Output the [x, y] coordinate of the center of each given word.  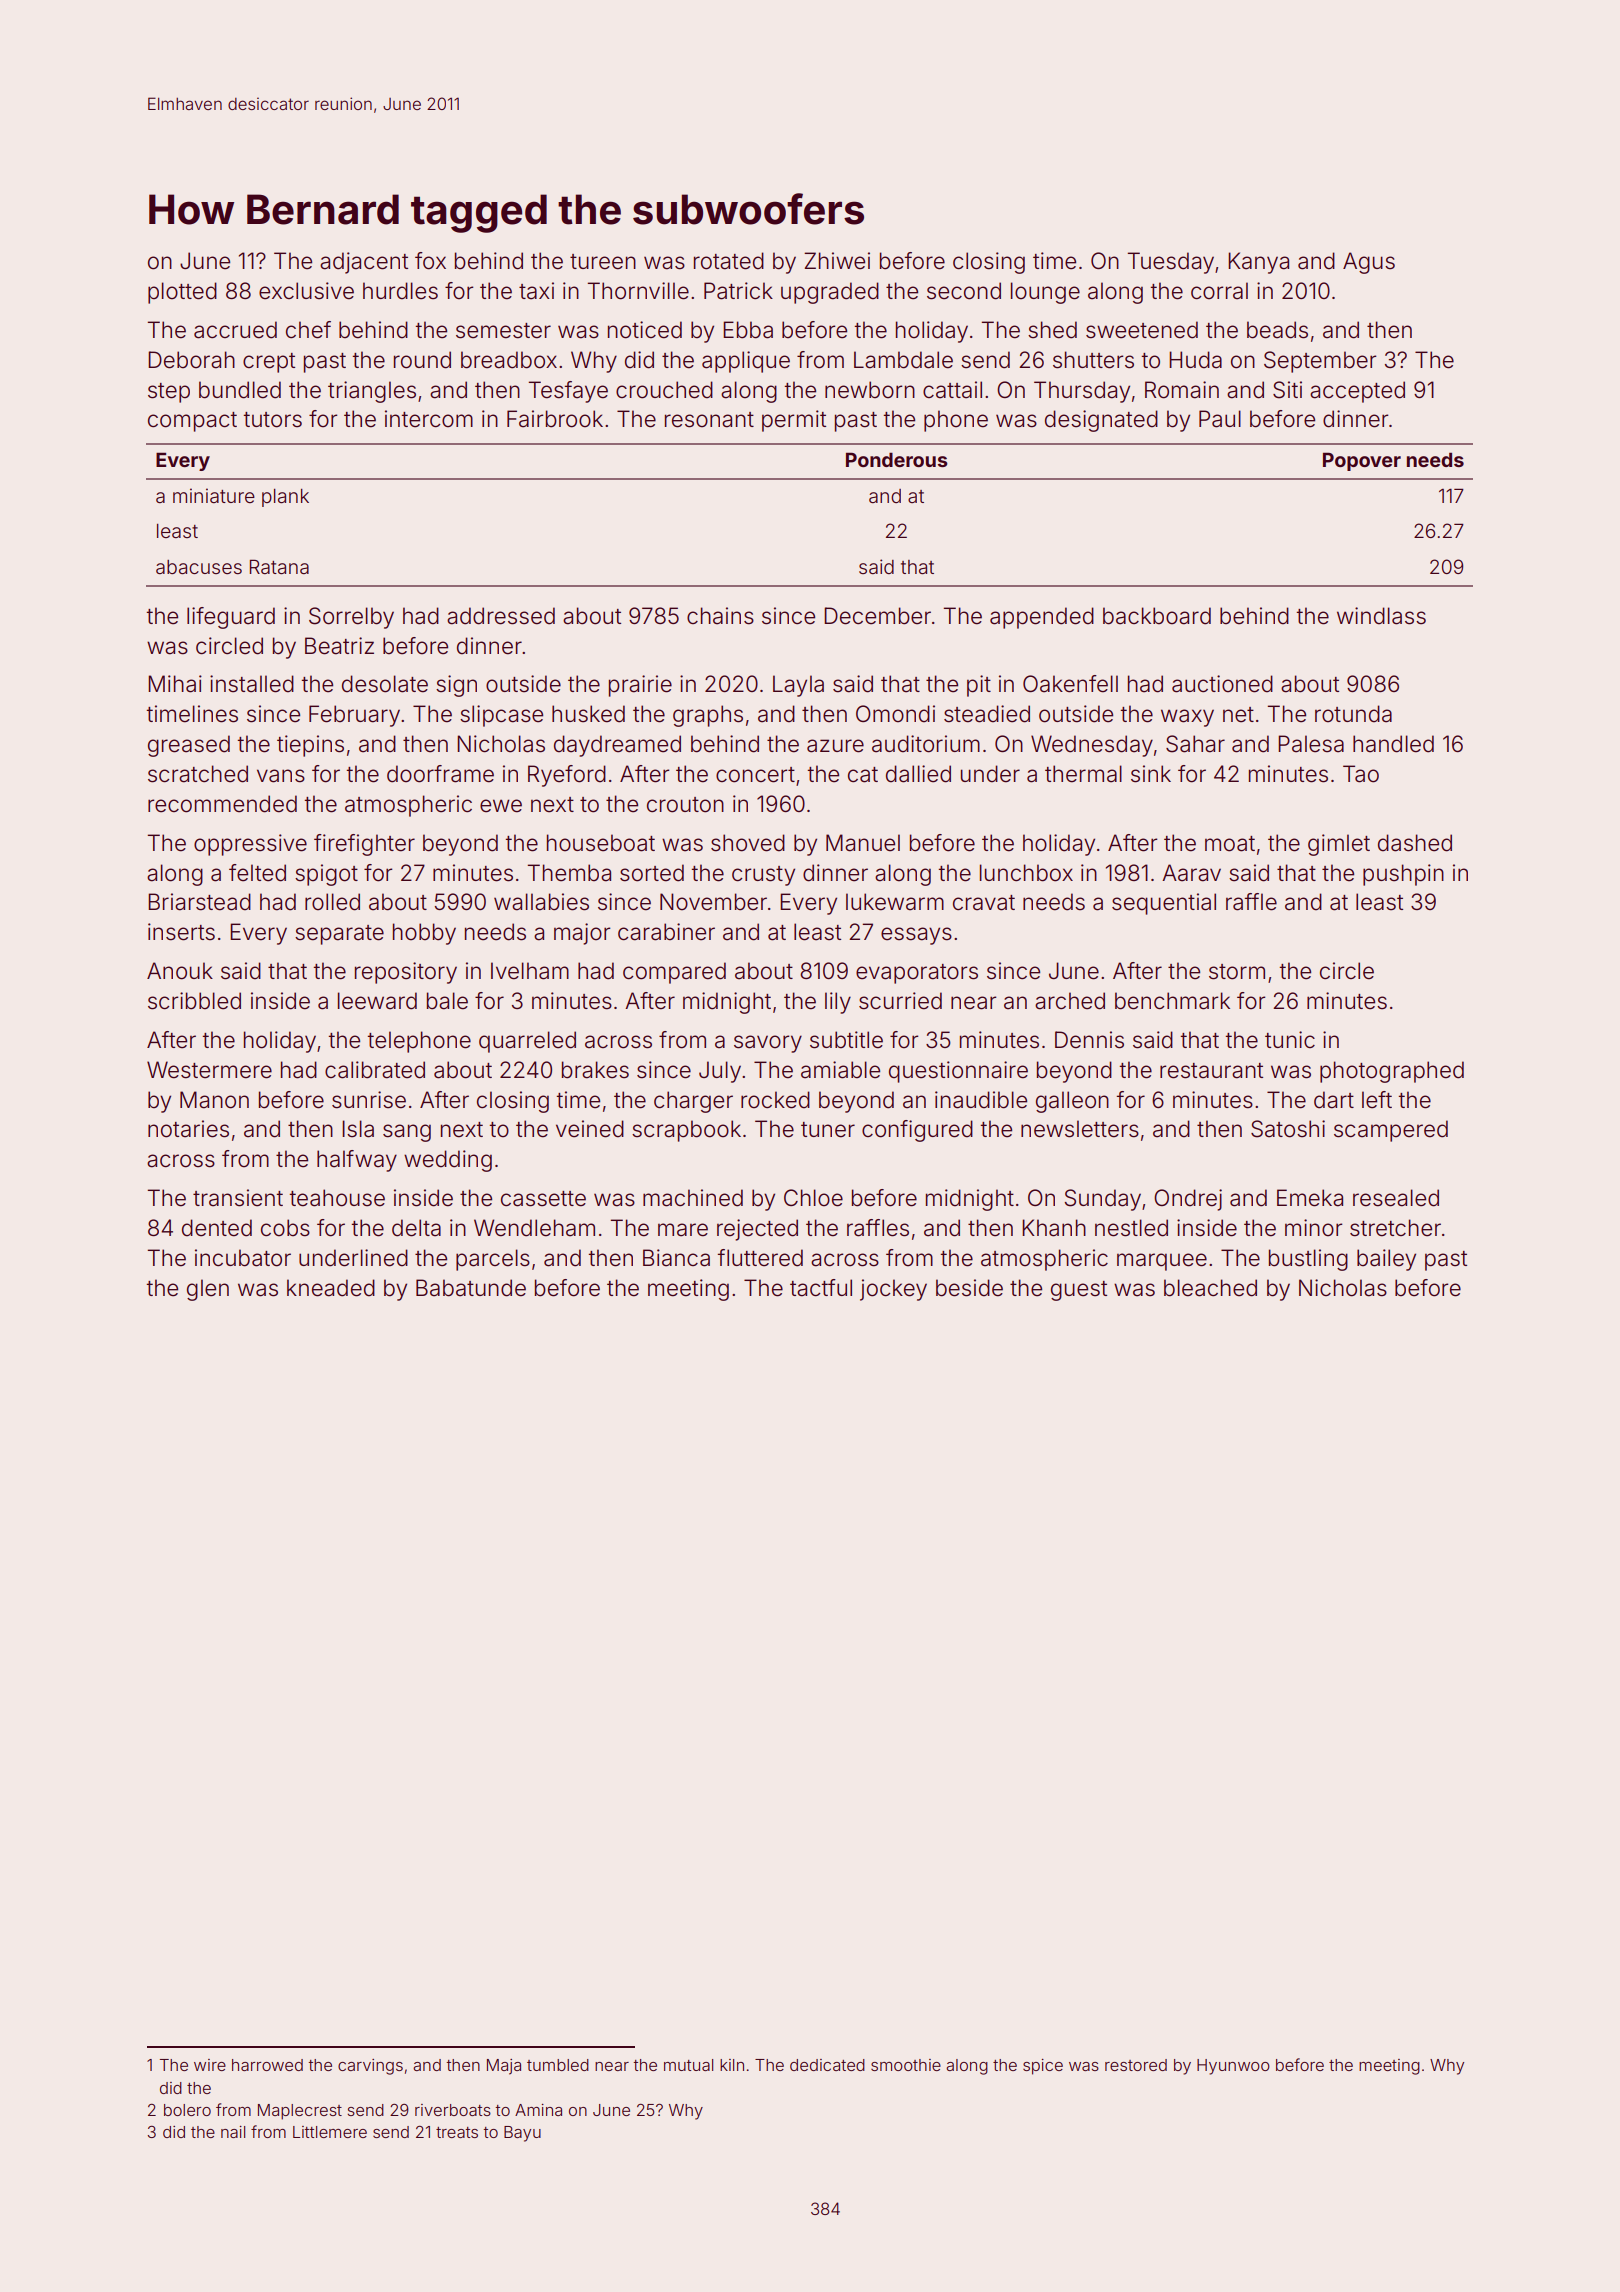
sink [1151, 774]
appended [1042, 618]
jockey [893, 1290]
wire [210, 2065]
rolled [332, 902]
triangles [372, 392]
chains [720, 616]
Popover [1362, 461]
